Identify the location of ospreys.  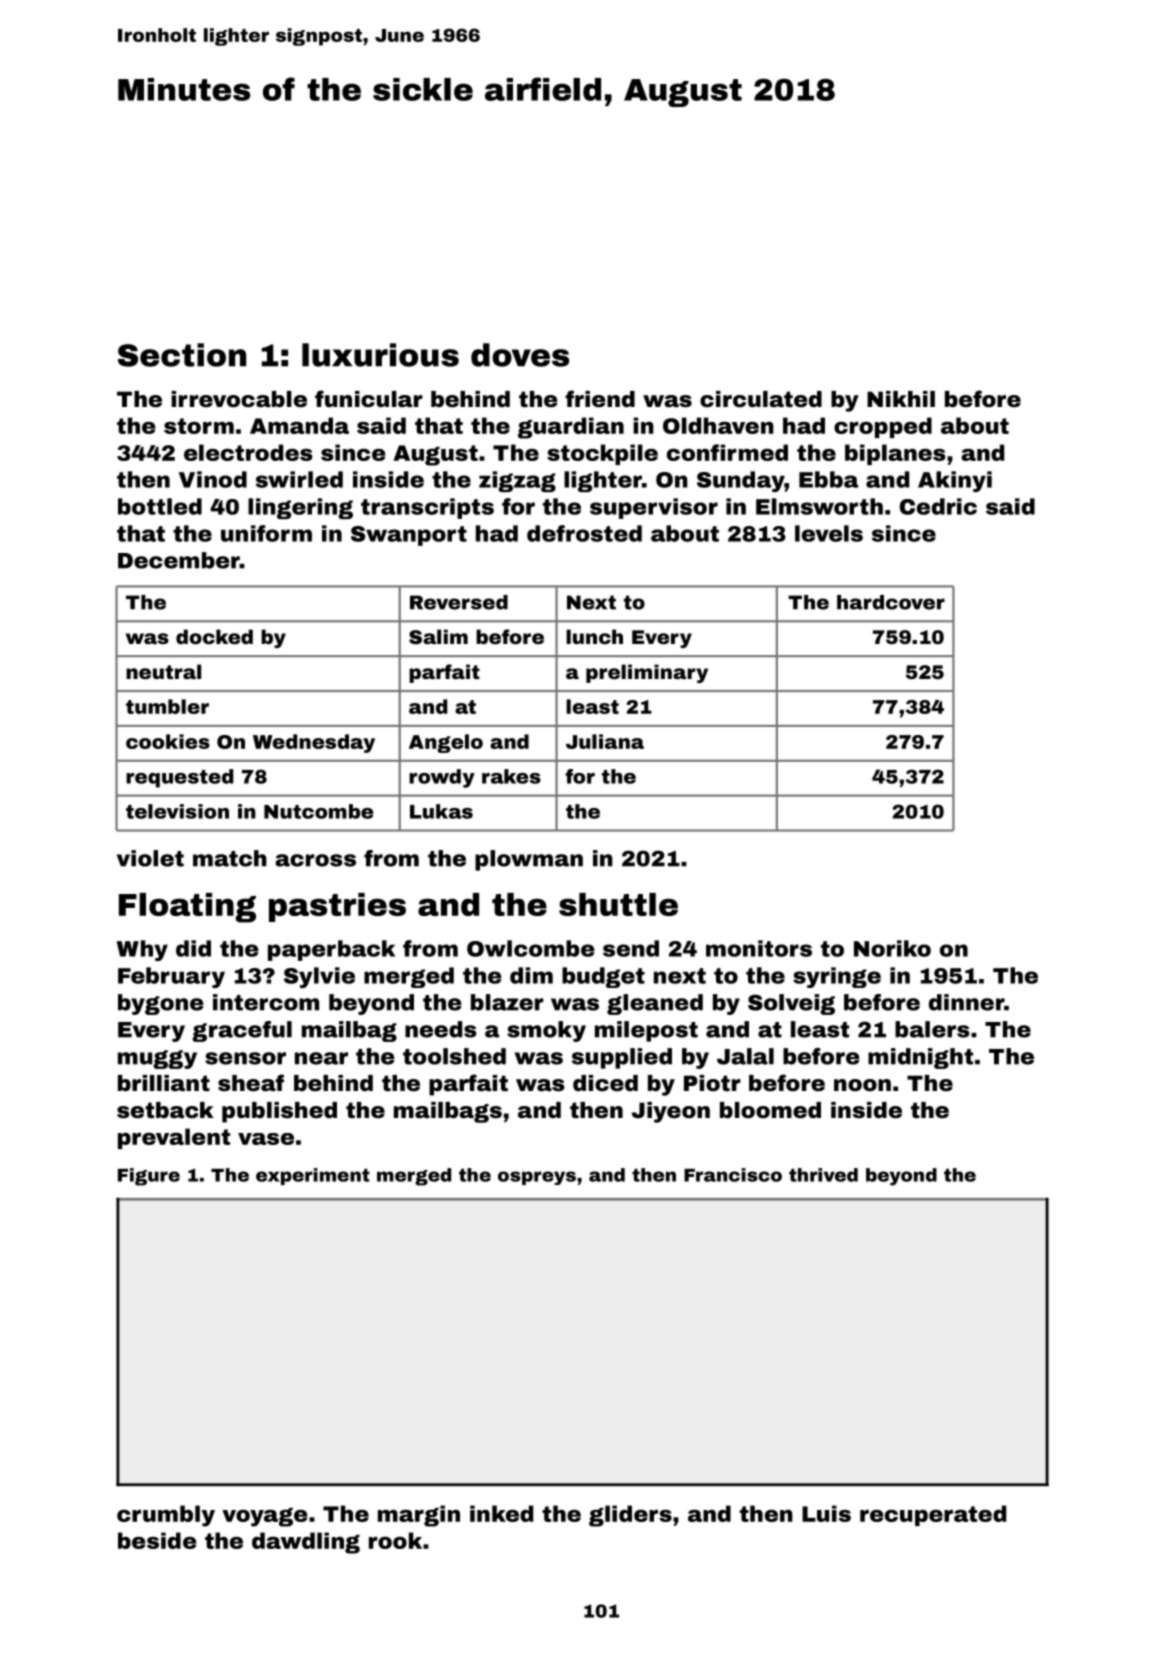
(537, 1178).
